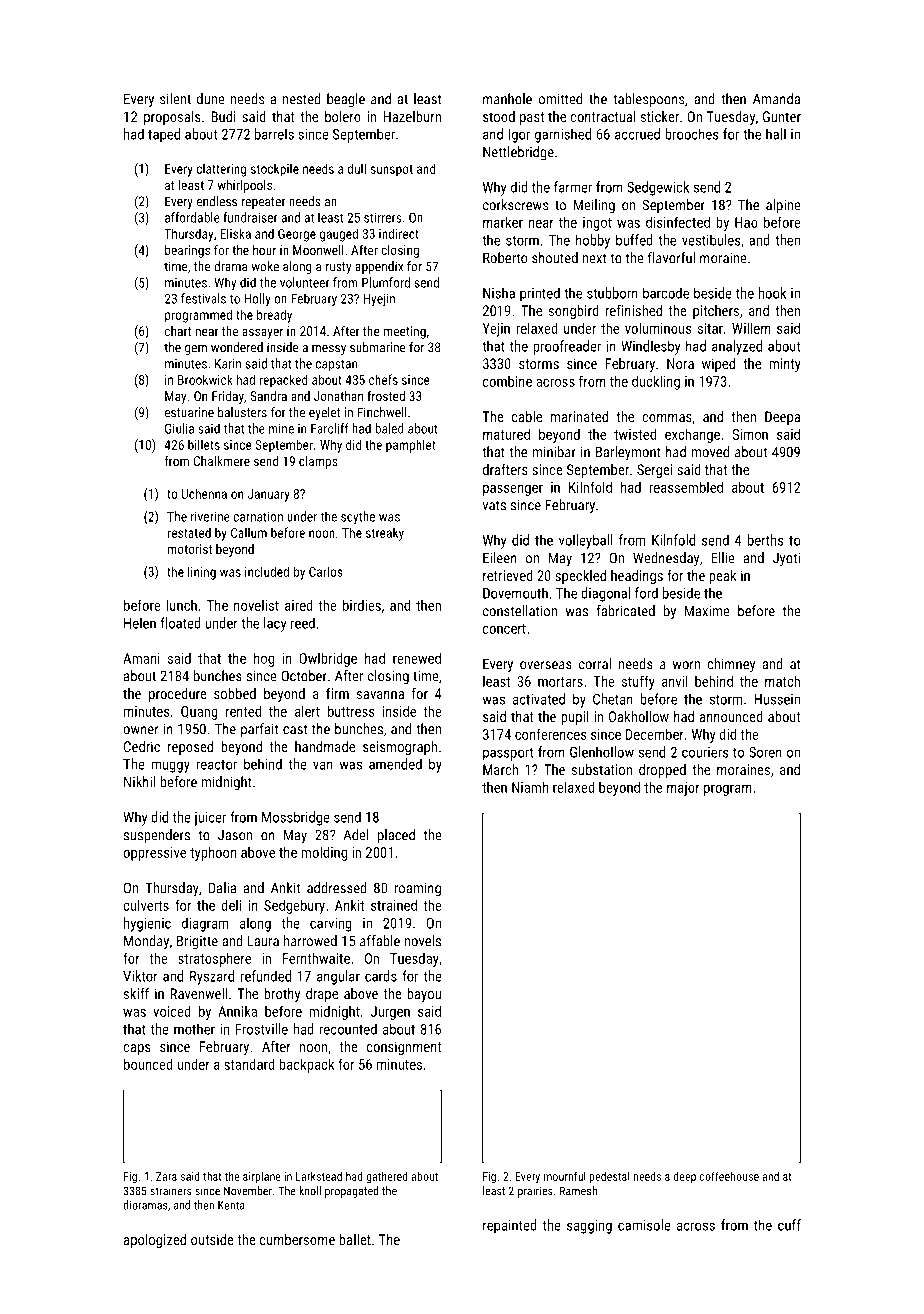  What do you see at coordinates (179, 428) in the screenshot?
I see `Giulia` at bounding box center [179, 428].
